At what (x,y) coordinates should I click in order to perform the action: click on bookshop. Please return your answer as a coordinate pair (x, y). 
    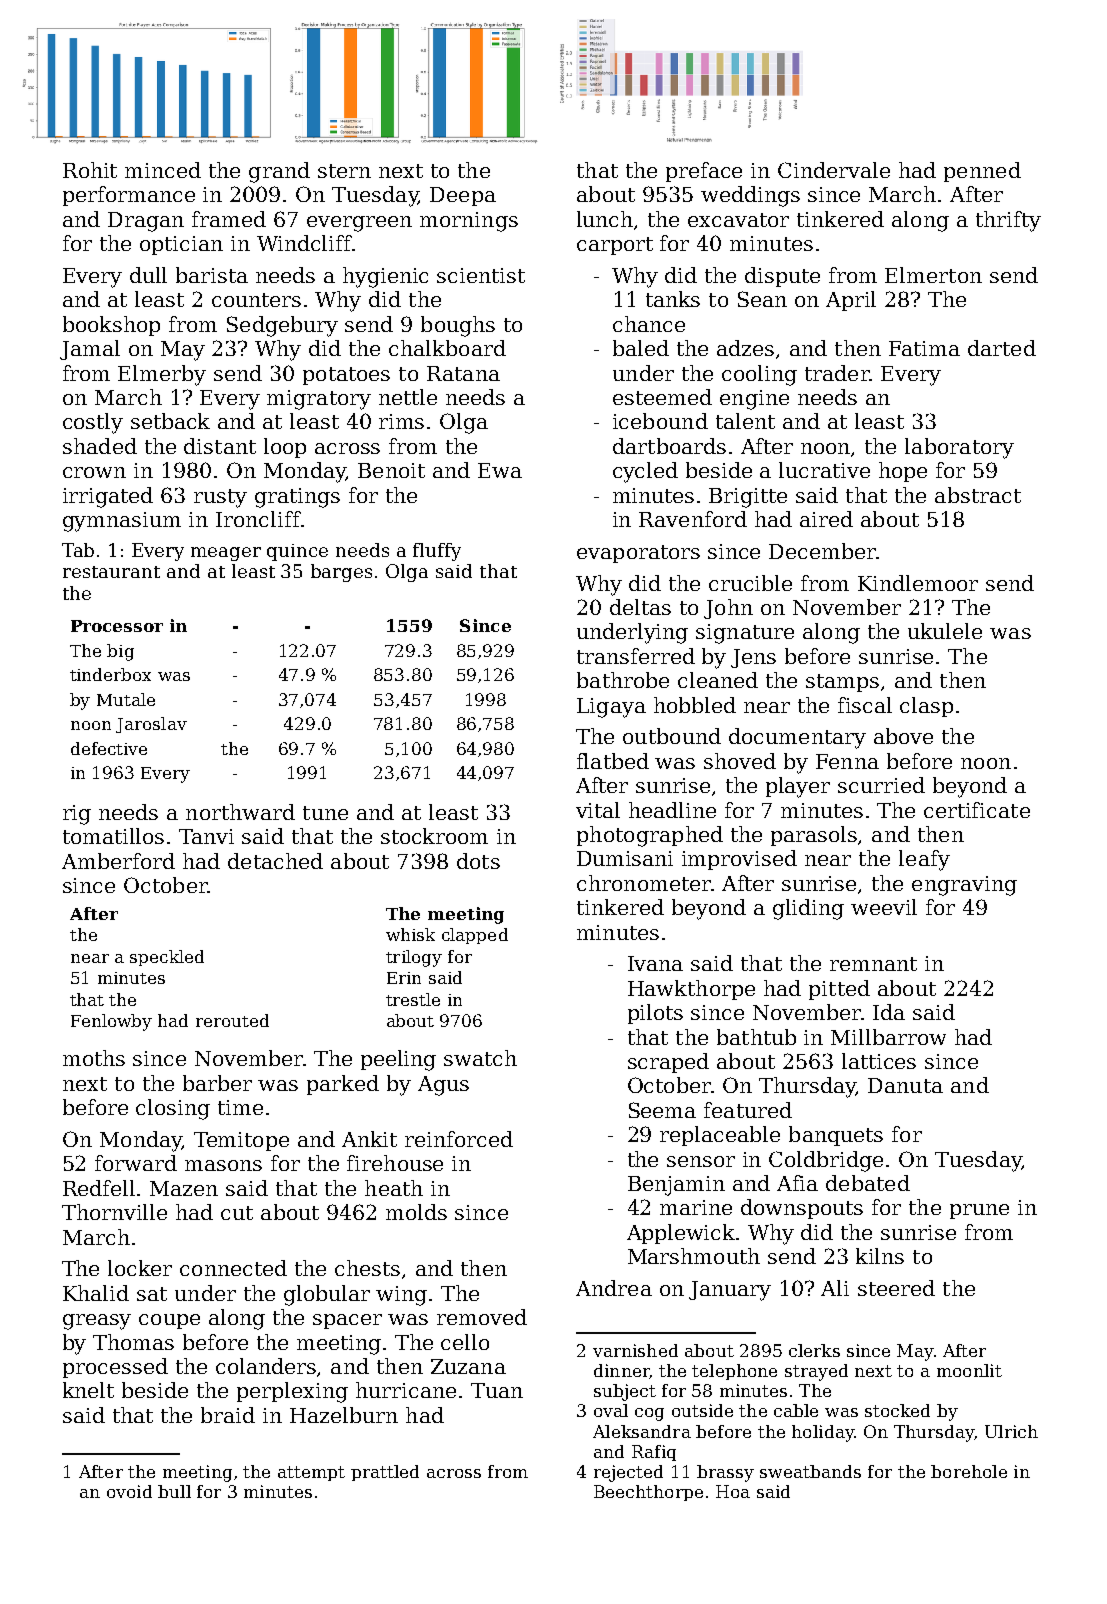
    Looking at the image, I should click on (111, 326).
